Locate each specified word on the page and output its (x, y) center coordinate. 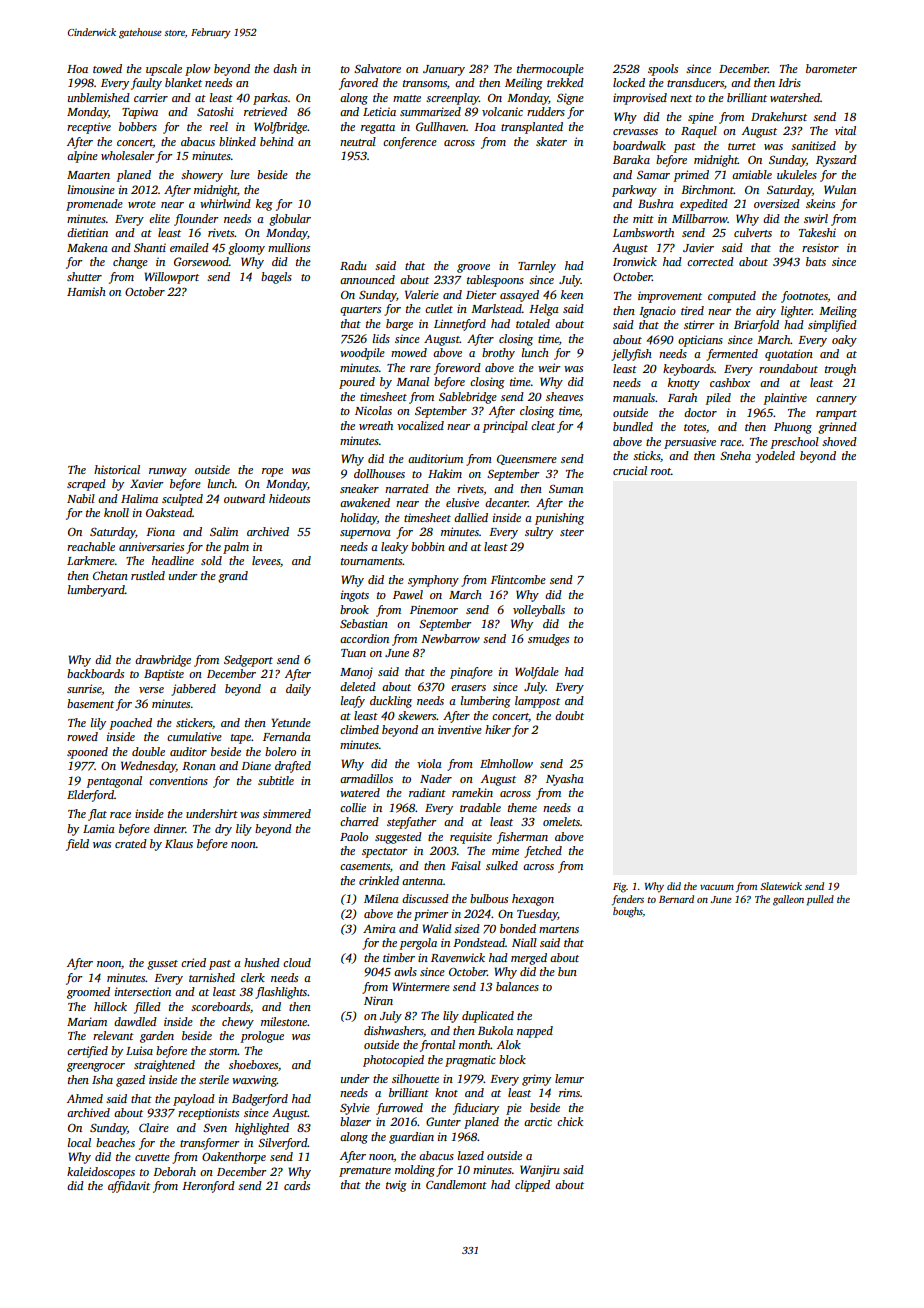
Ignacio (657, 312)
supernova (365, 534)
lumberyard (96, 591)
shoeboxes (253, 1064)
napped (535, 1032)
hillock (110, 1006)
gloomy (246, 249)
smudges (548, 640)
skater (551, 141)
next (681, 98)
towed (107, 68)
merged (529, 959)
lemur (569, 1078)
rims (569, 1092)
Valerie (422, 294)
